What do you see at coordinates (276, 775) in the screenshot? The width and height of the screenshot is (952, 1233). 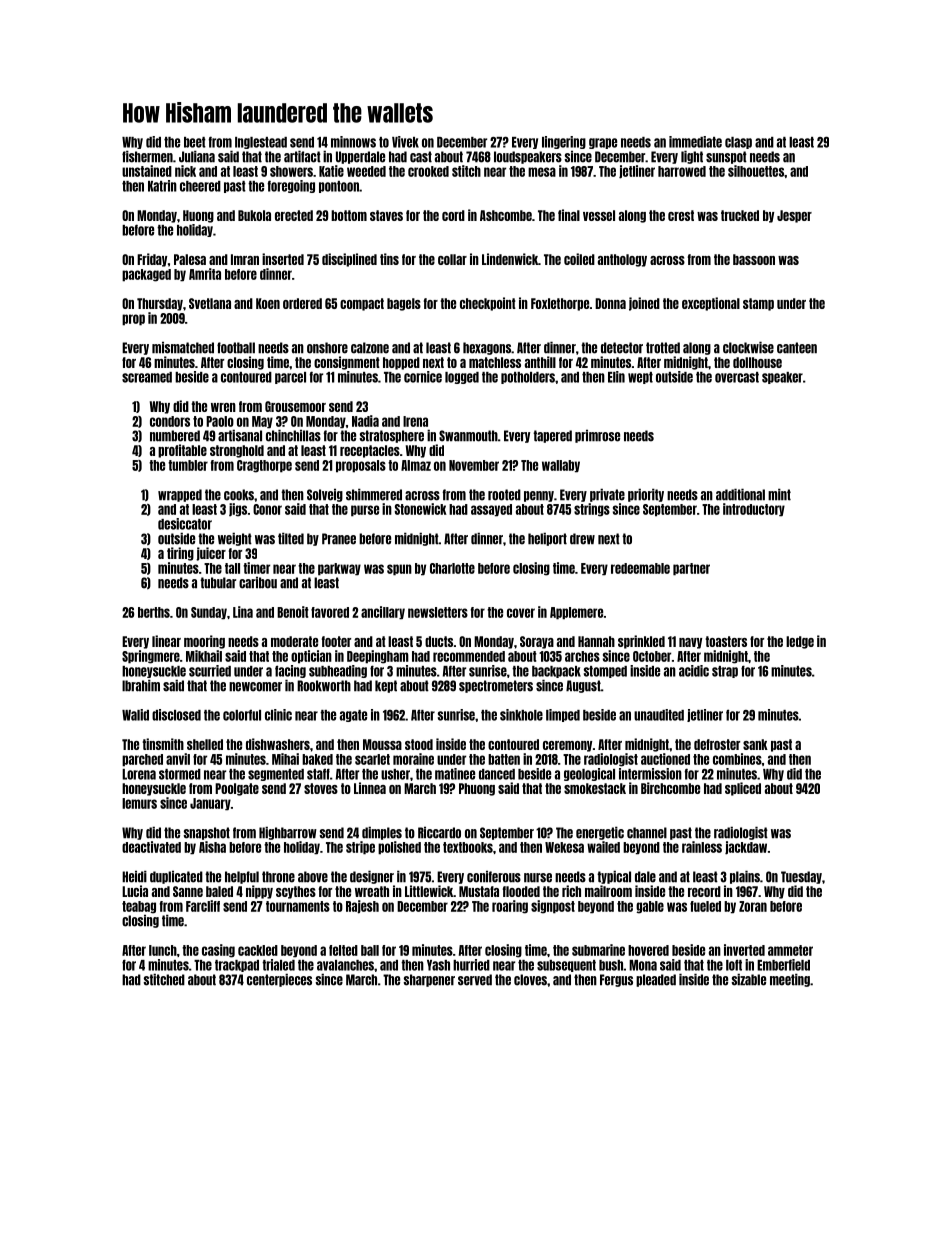 I see `segmented` at bounding box center [276, 775].
